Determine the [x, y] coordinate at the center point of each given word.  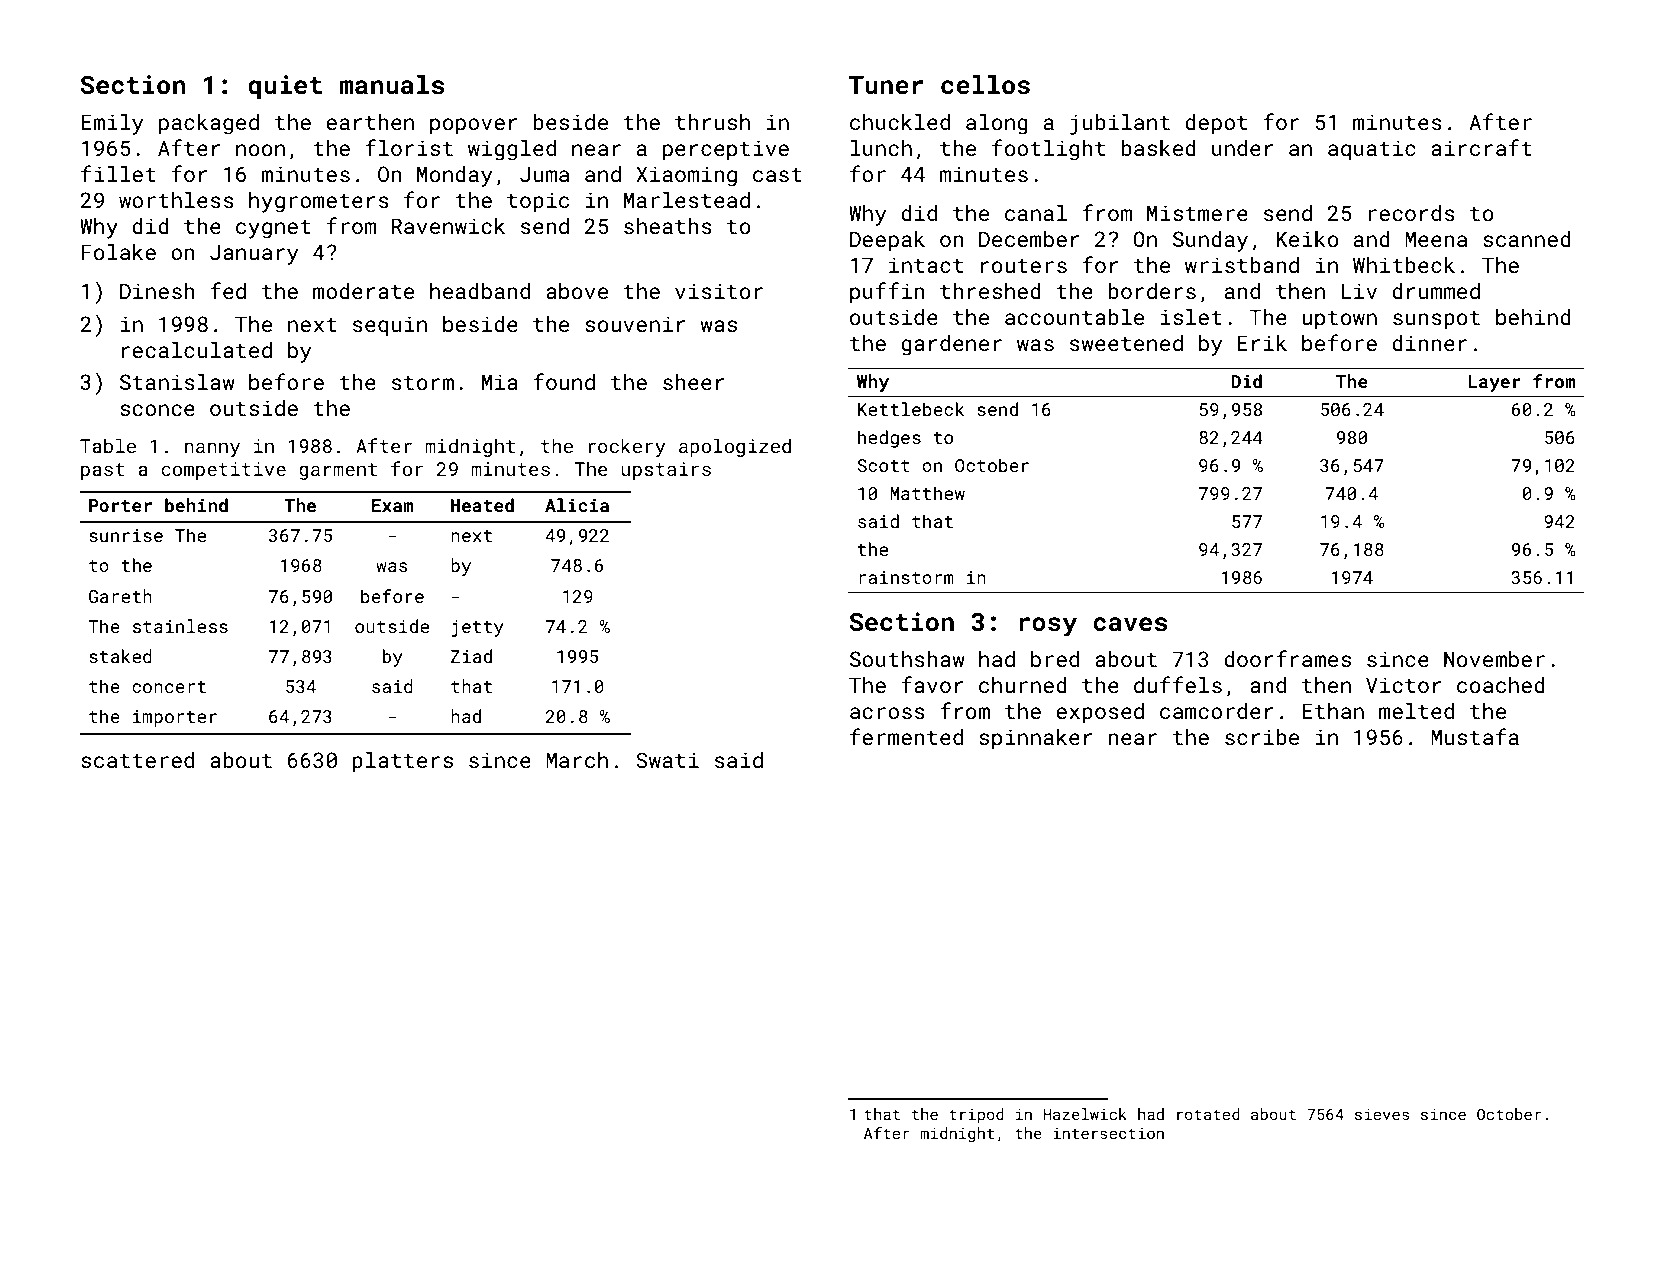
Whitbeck [1404, 265]
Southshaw [907, 659]
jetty [478, 628]
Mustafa [1475, 736]
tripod [976, 1115]
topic [538, 202]
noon [260, 150]
